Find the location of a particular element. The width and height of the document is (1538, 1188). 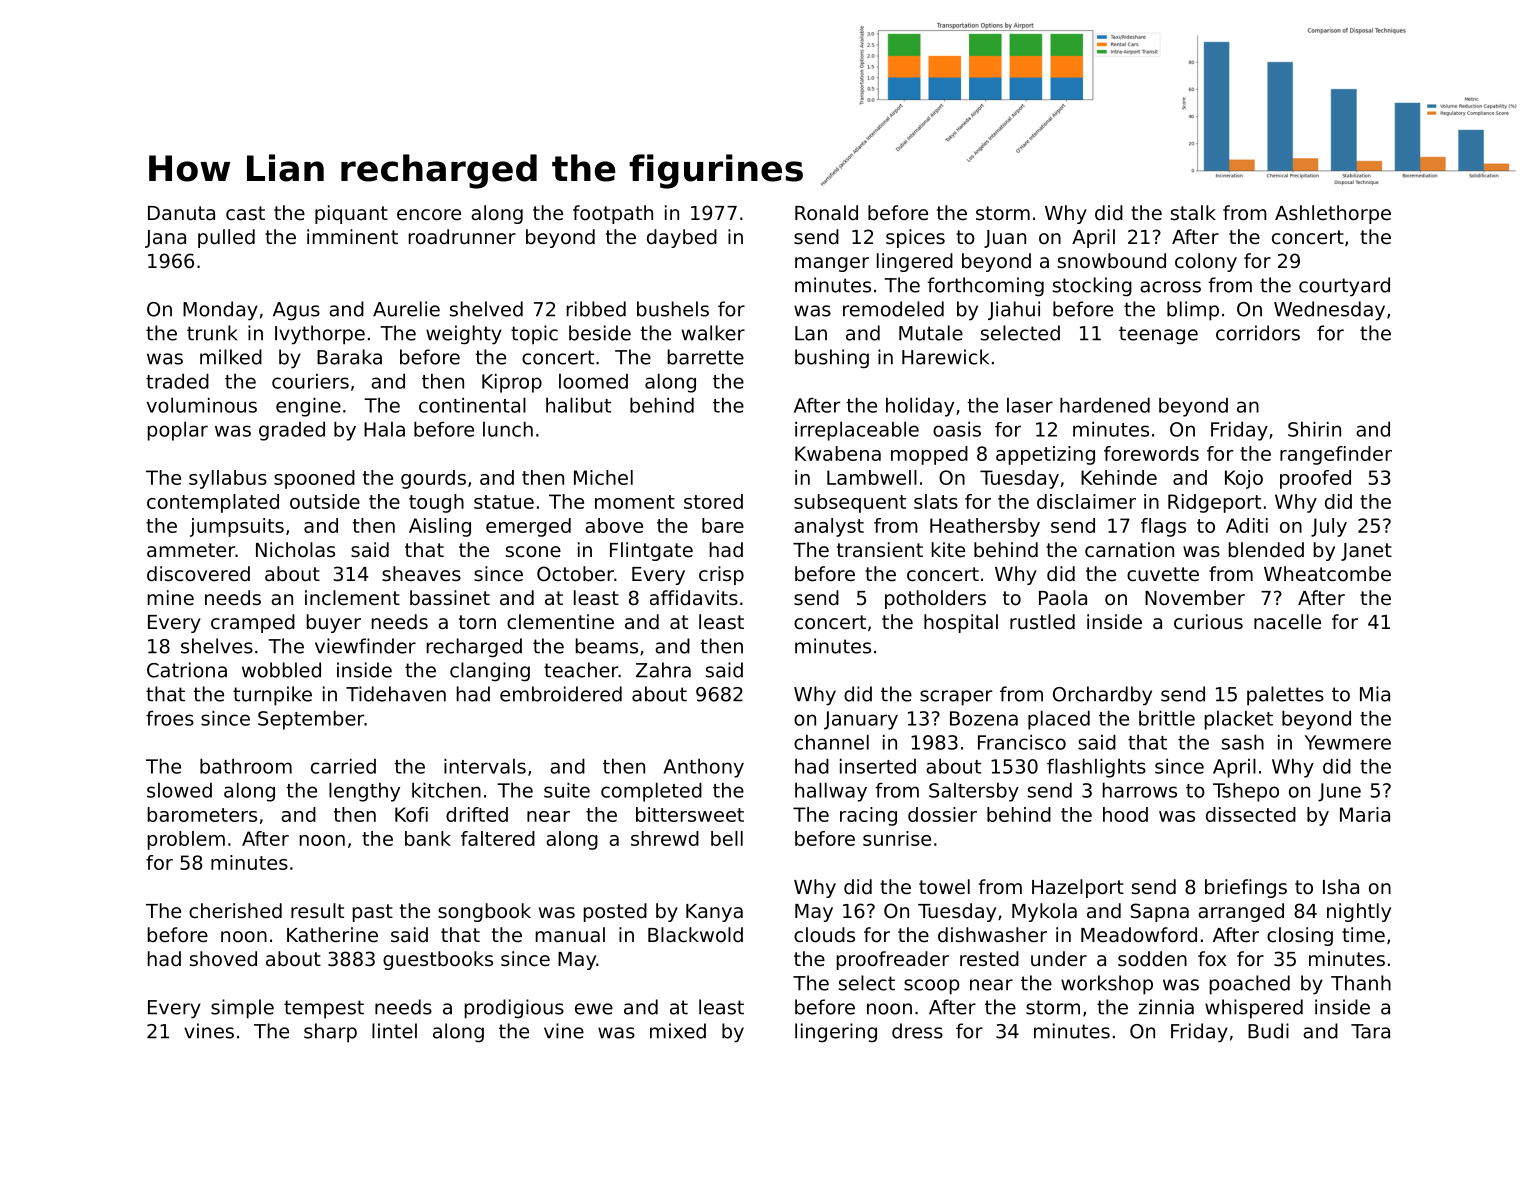

hospital is located at coordinates (961, 623).
